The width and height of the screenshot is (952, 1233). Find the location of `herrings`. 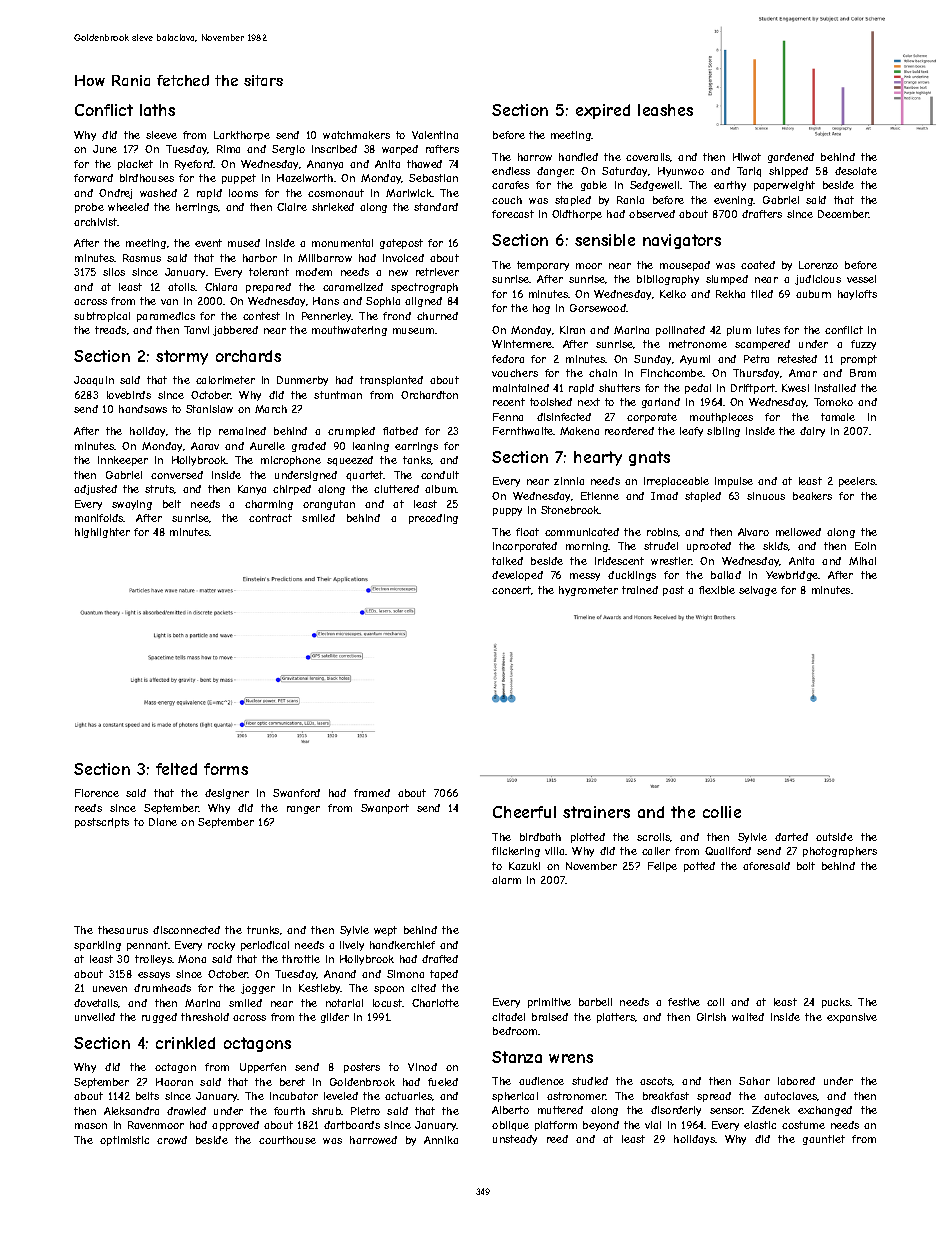

herrings is located at coordinates (197, 208).
